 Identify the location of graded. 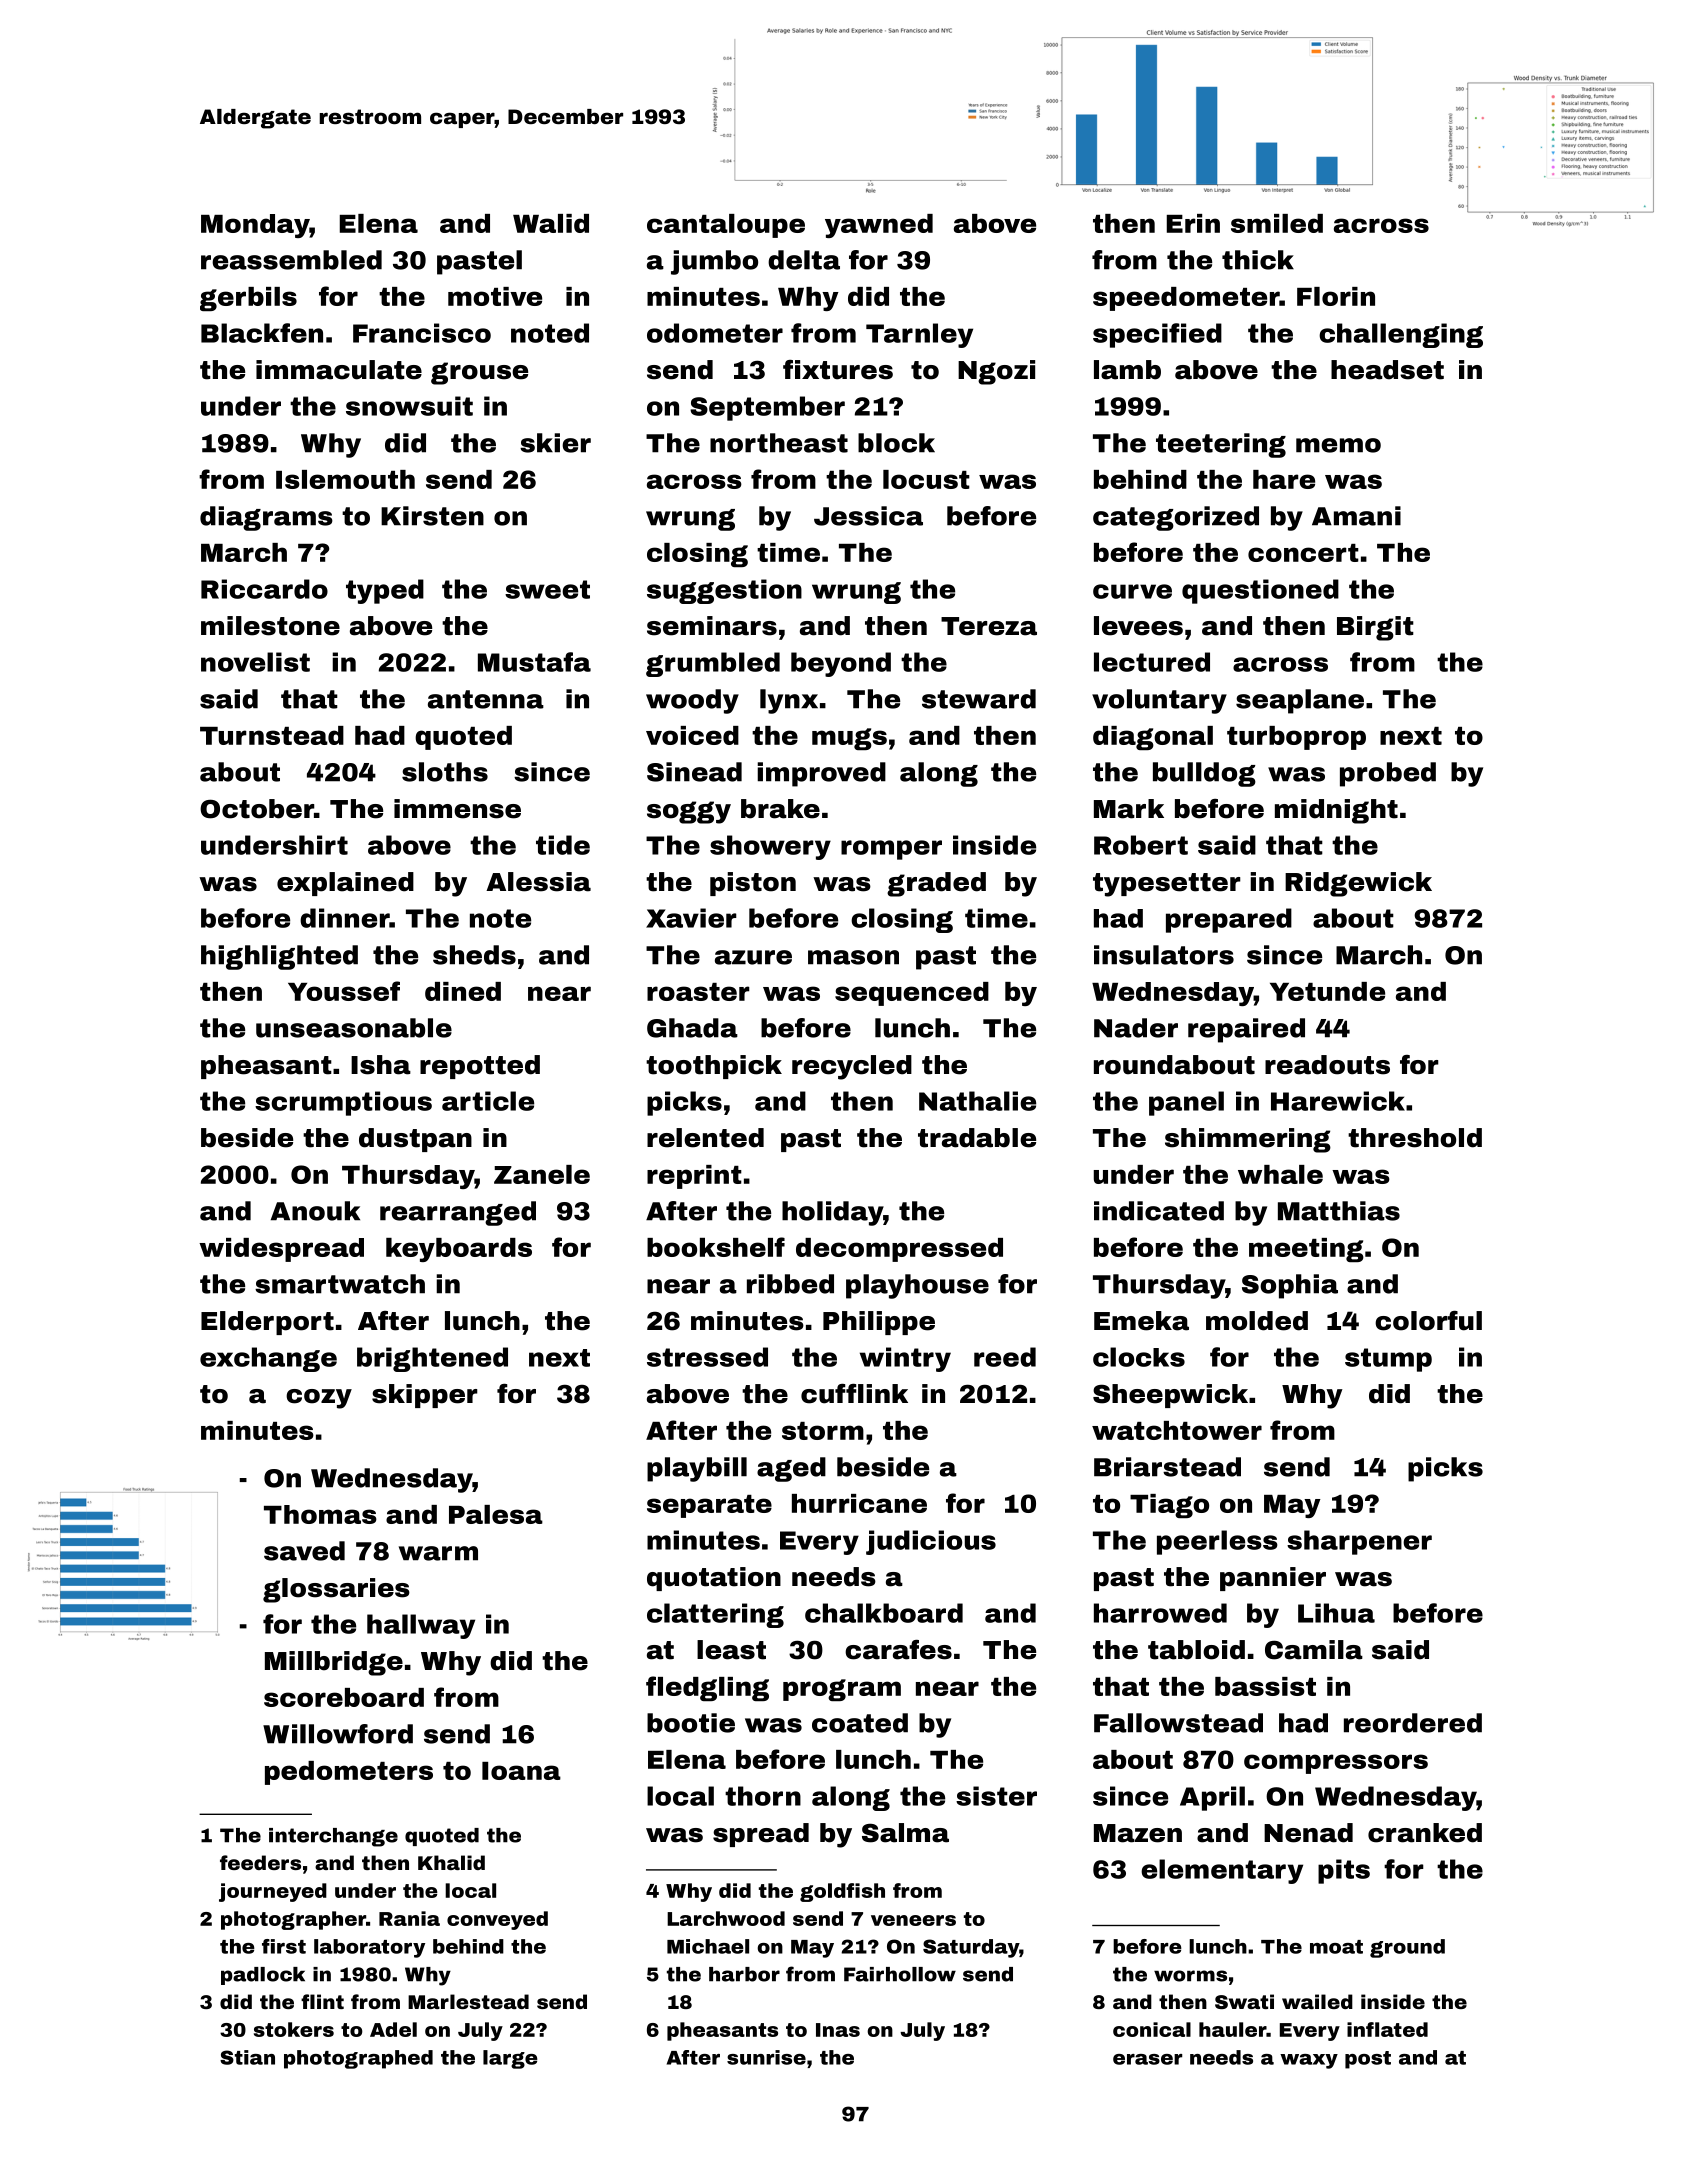
(936, 884).
